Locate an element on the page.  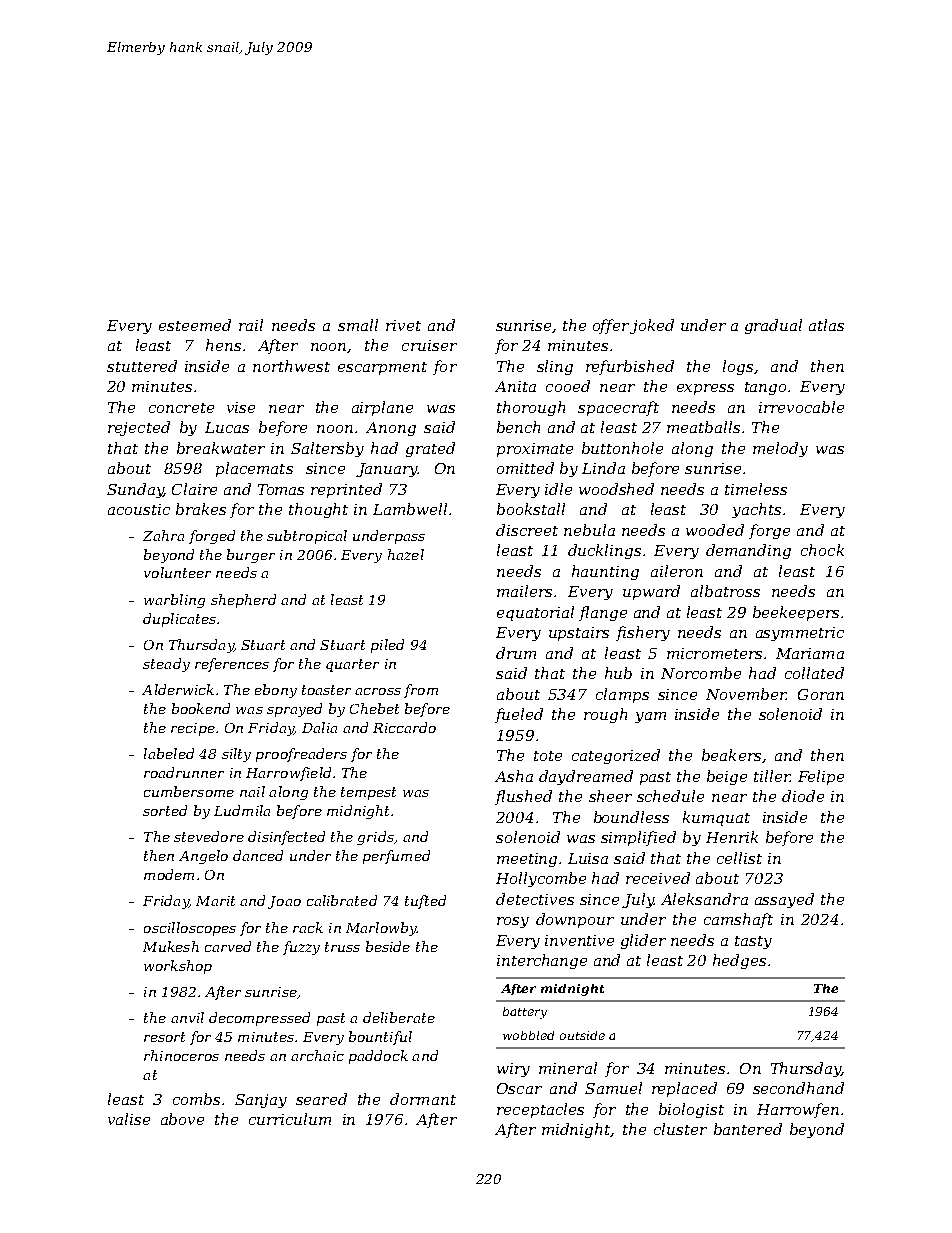
Felipe is located at coordinates (821, 777).
